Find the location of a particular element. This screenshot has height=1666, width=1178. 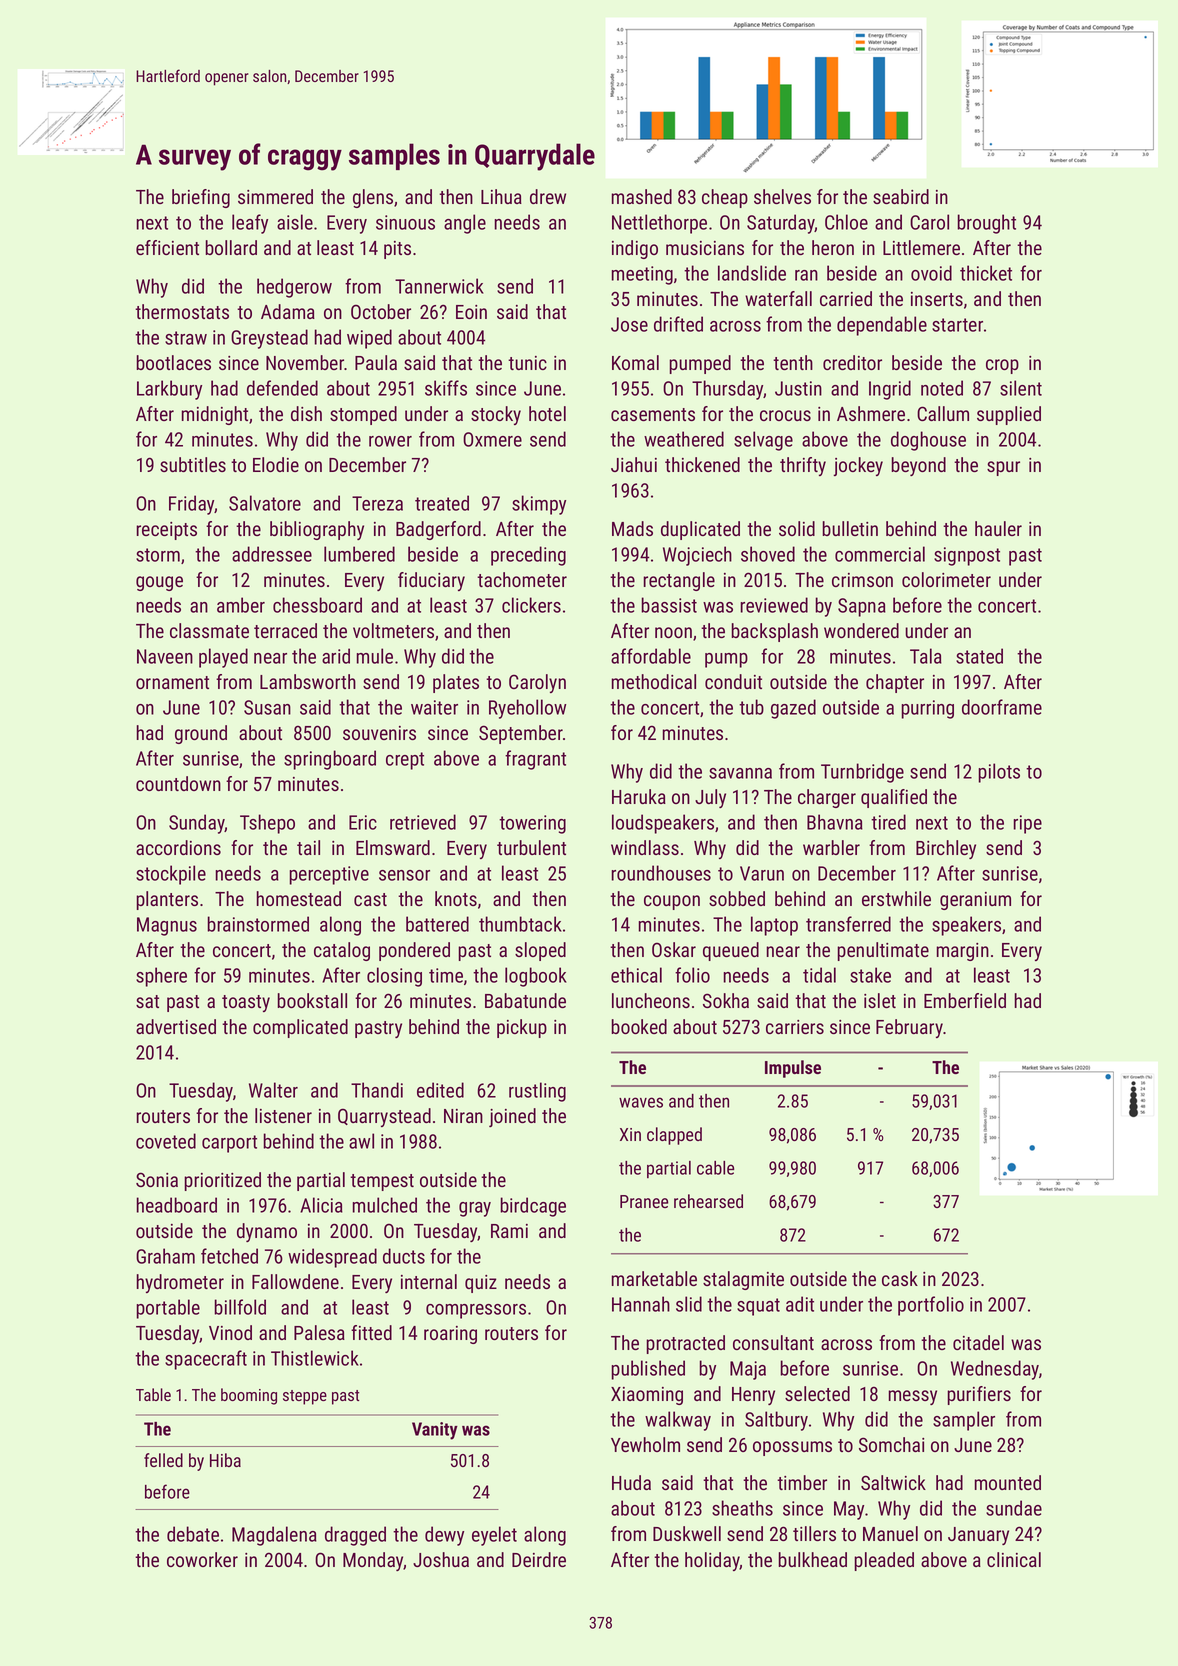

spur is located at coordinates (1003, 468).
